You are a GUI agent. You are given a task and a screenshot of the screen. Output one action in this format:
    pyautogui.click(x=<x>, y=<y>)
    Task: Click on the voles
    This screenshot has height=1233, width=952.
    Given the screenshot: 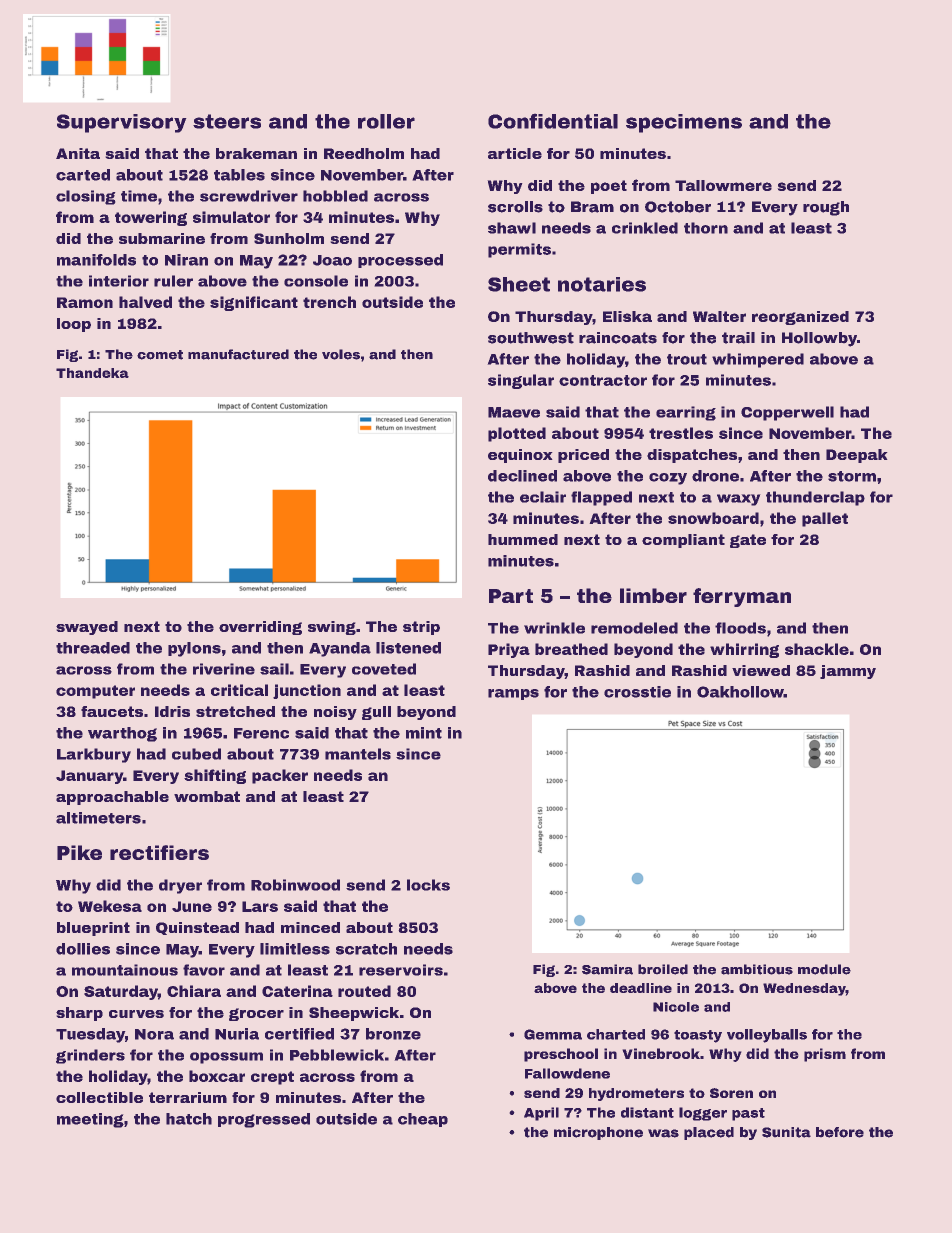 What is the action you would take?
    pyautogui.click(x=341, y=354)
